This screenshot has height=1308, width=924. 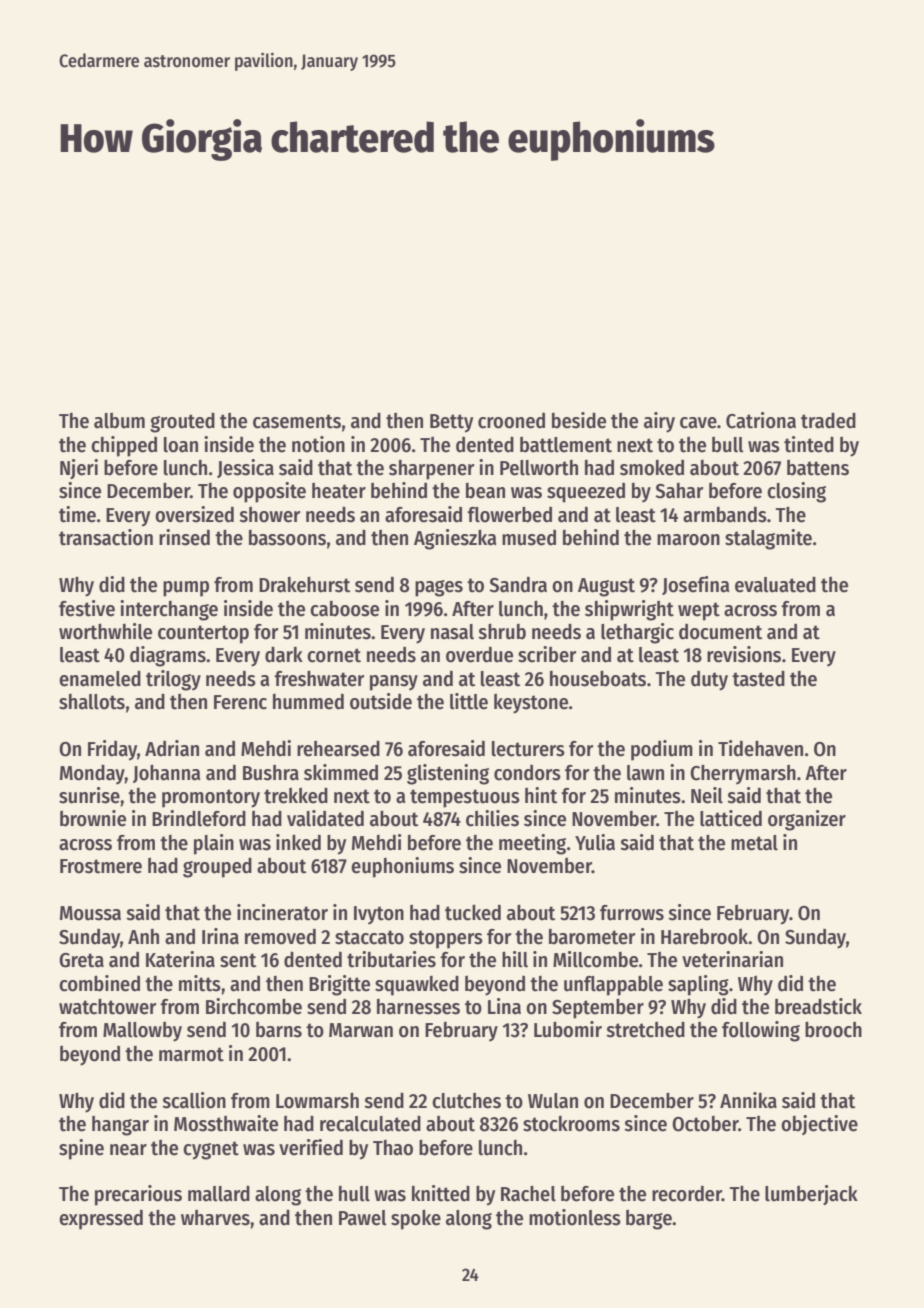 What do you see at coordinates (92, 774) in the screenshot?
I see `Monday` at bounding box center [92, 774].
